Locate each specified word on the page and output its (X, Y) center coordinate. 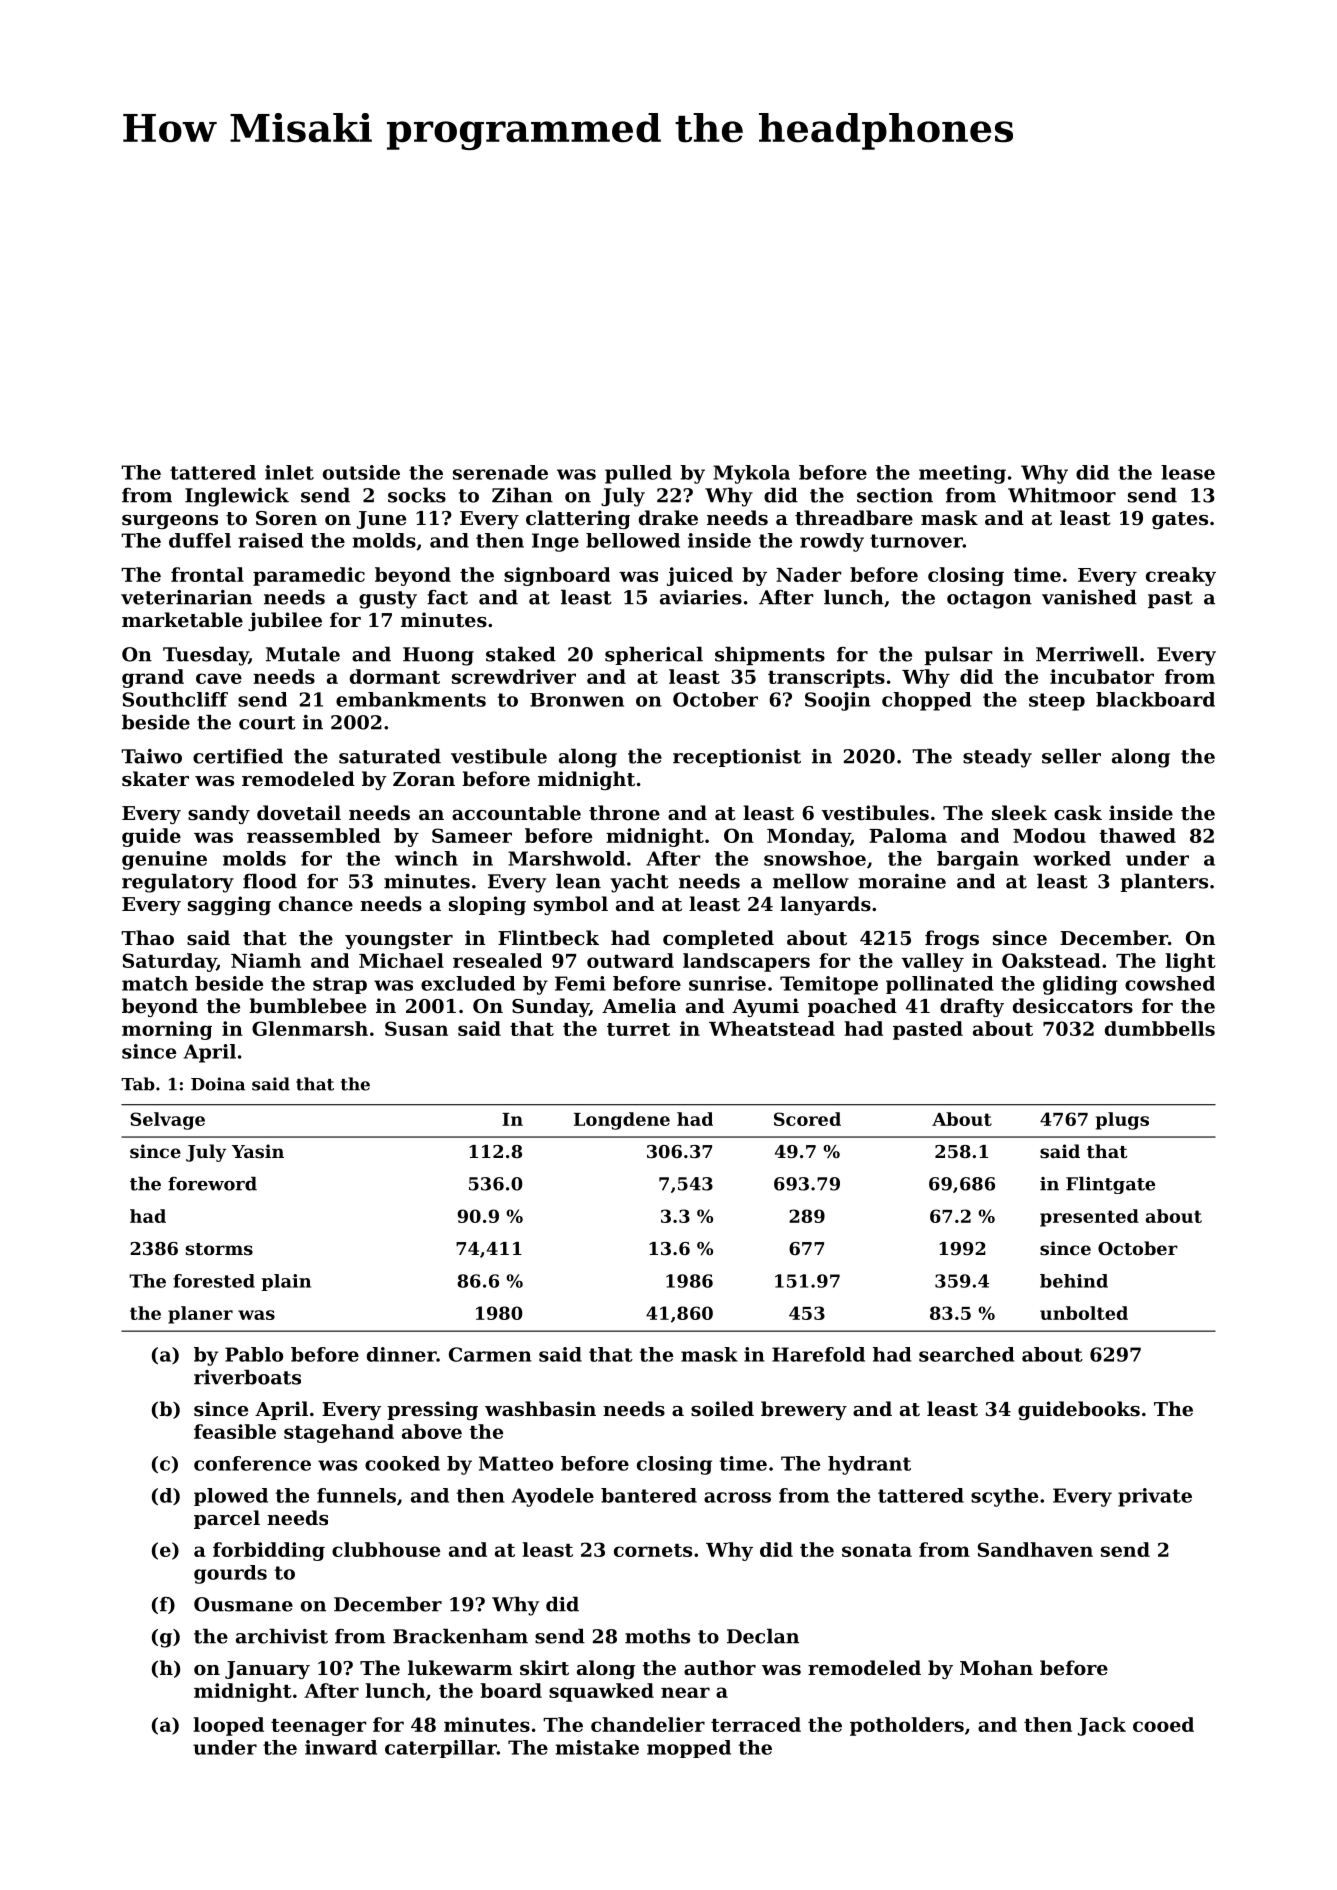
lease (1188, 472)
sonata (877, 1550)
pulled (638, 474)
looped (228, 1726)
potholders (907, 1726)
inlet (289, 472)
